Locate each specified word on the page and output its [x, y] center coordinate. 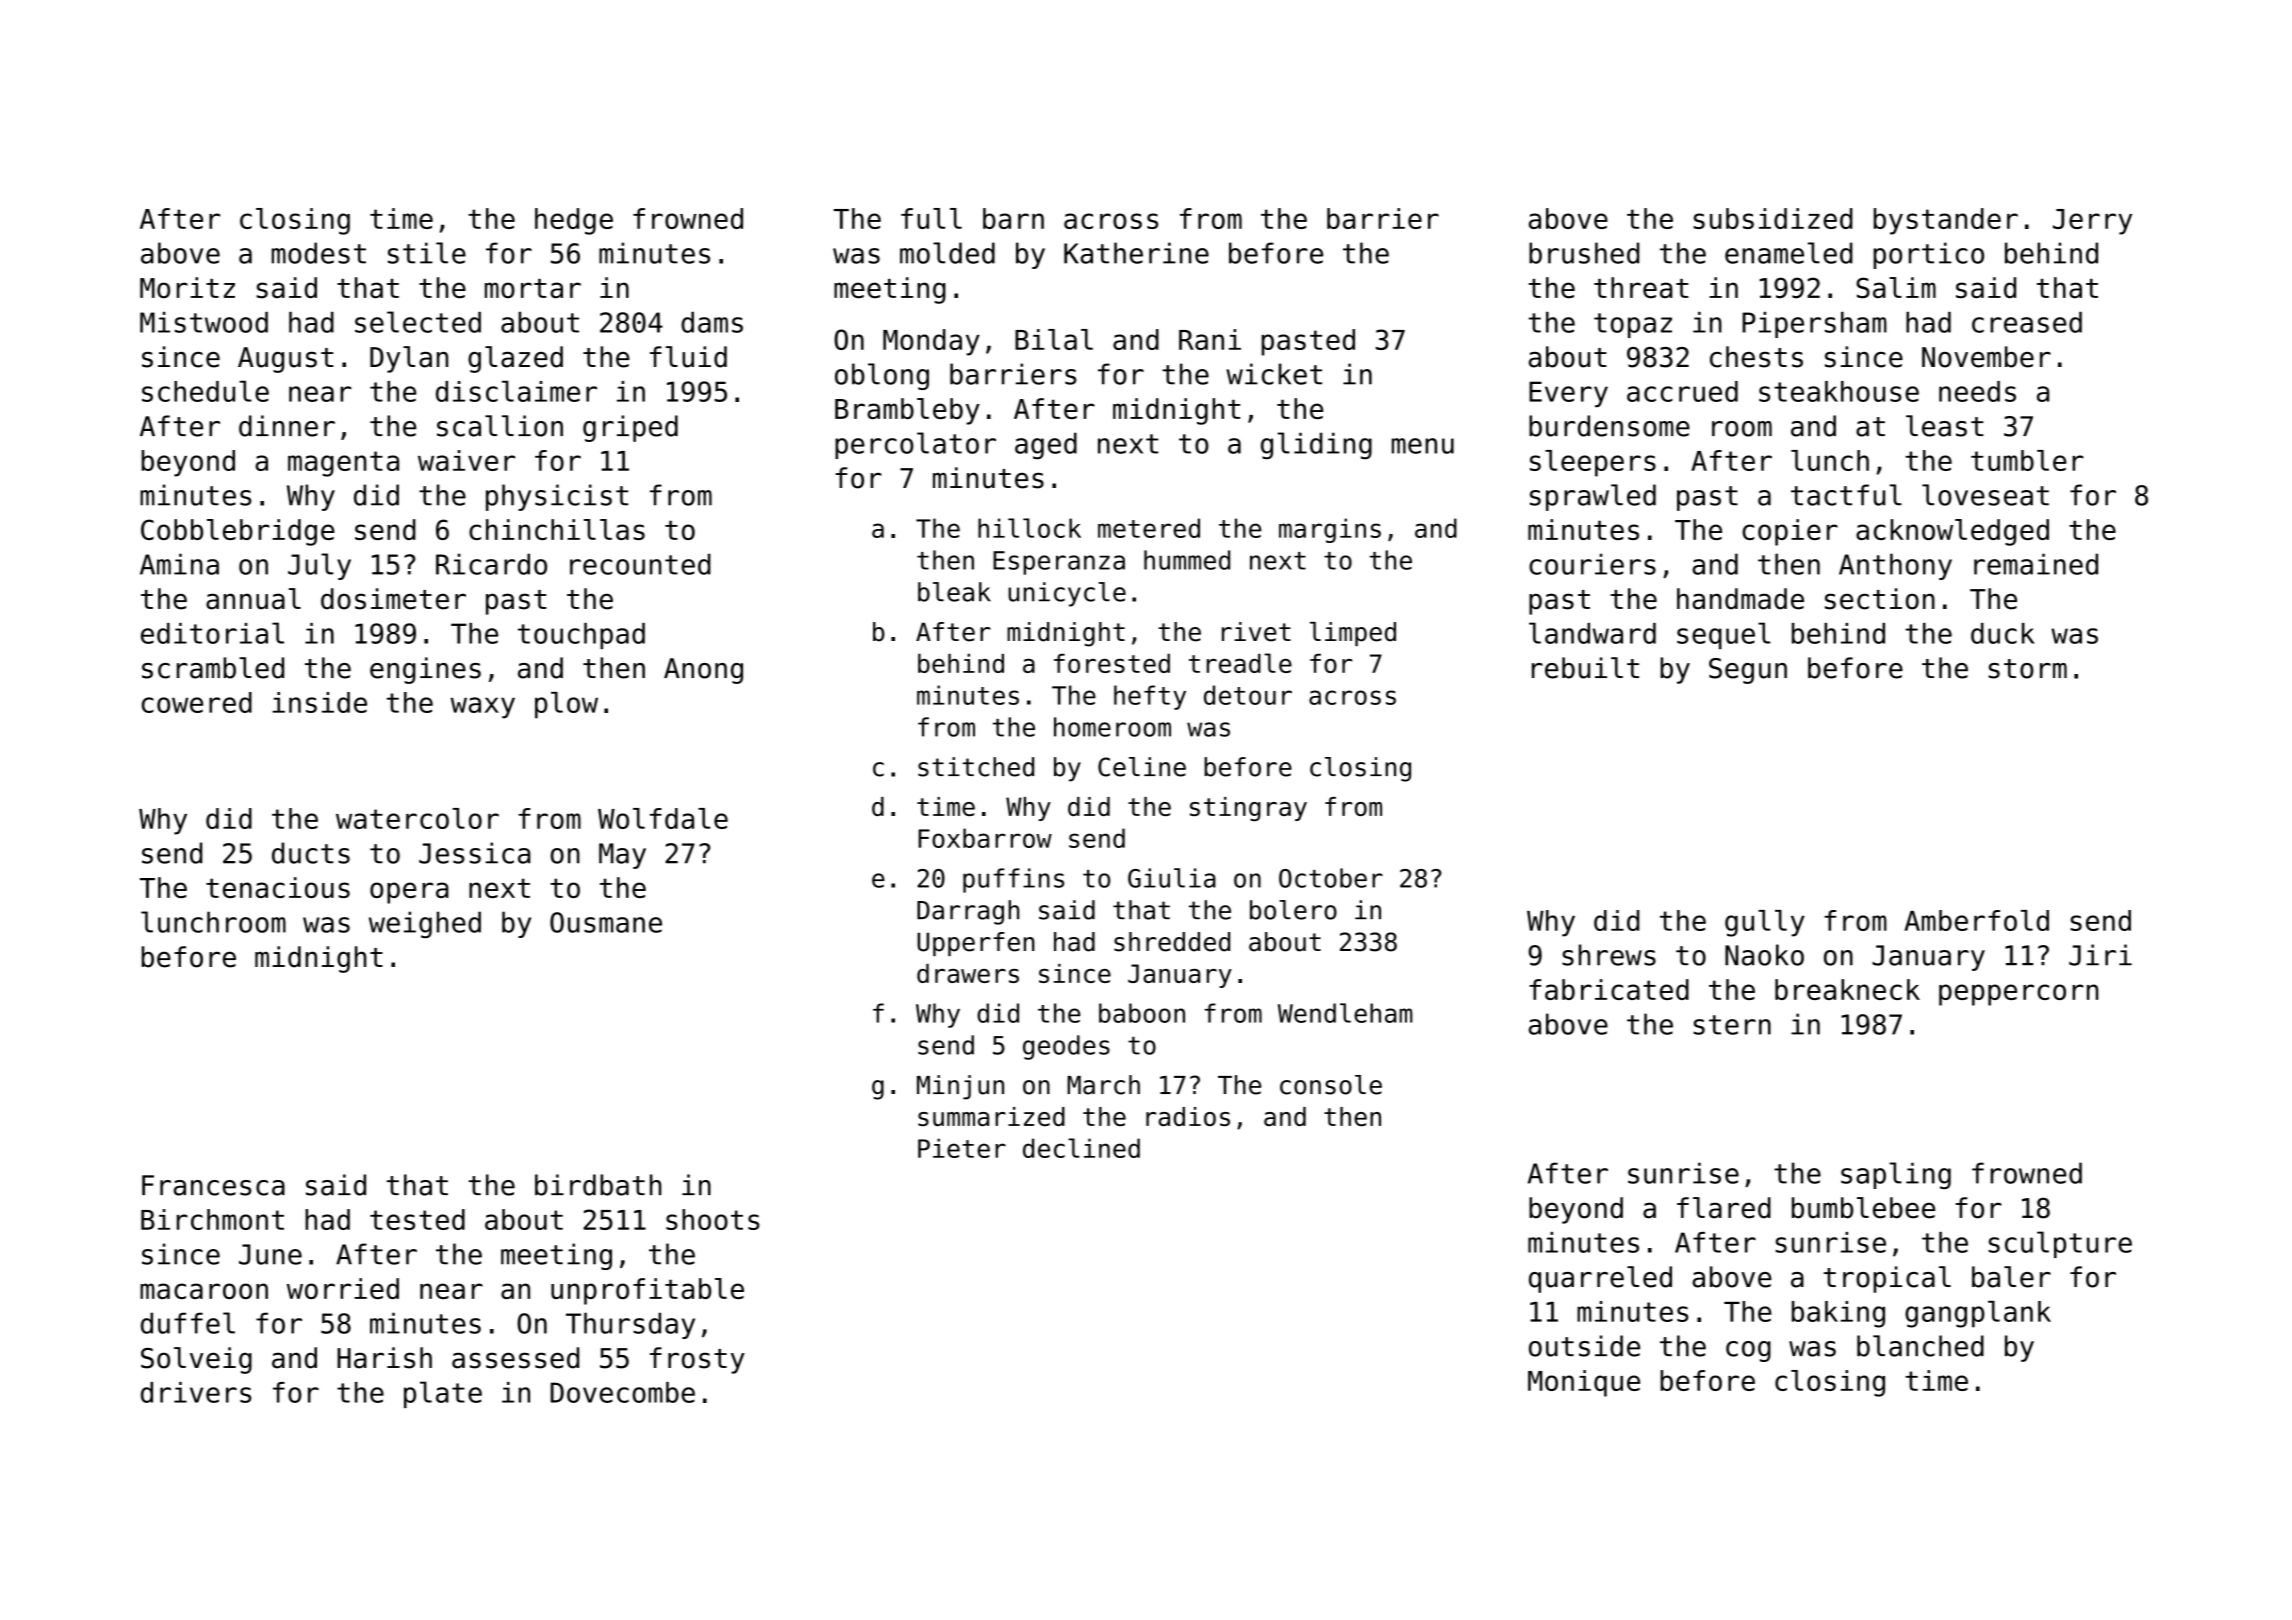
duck [2003, 633]
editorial [212, 633]
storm [2028, 669]
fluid [688, 357]
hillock [1029, 528]
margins [1330, 530]
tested [417, 1219]
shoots [713, 1219]
